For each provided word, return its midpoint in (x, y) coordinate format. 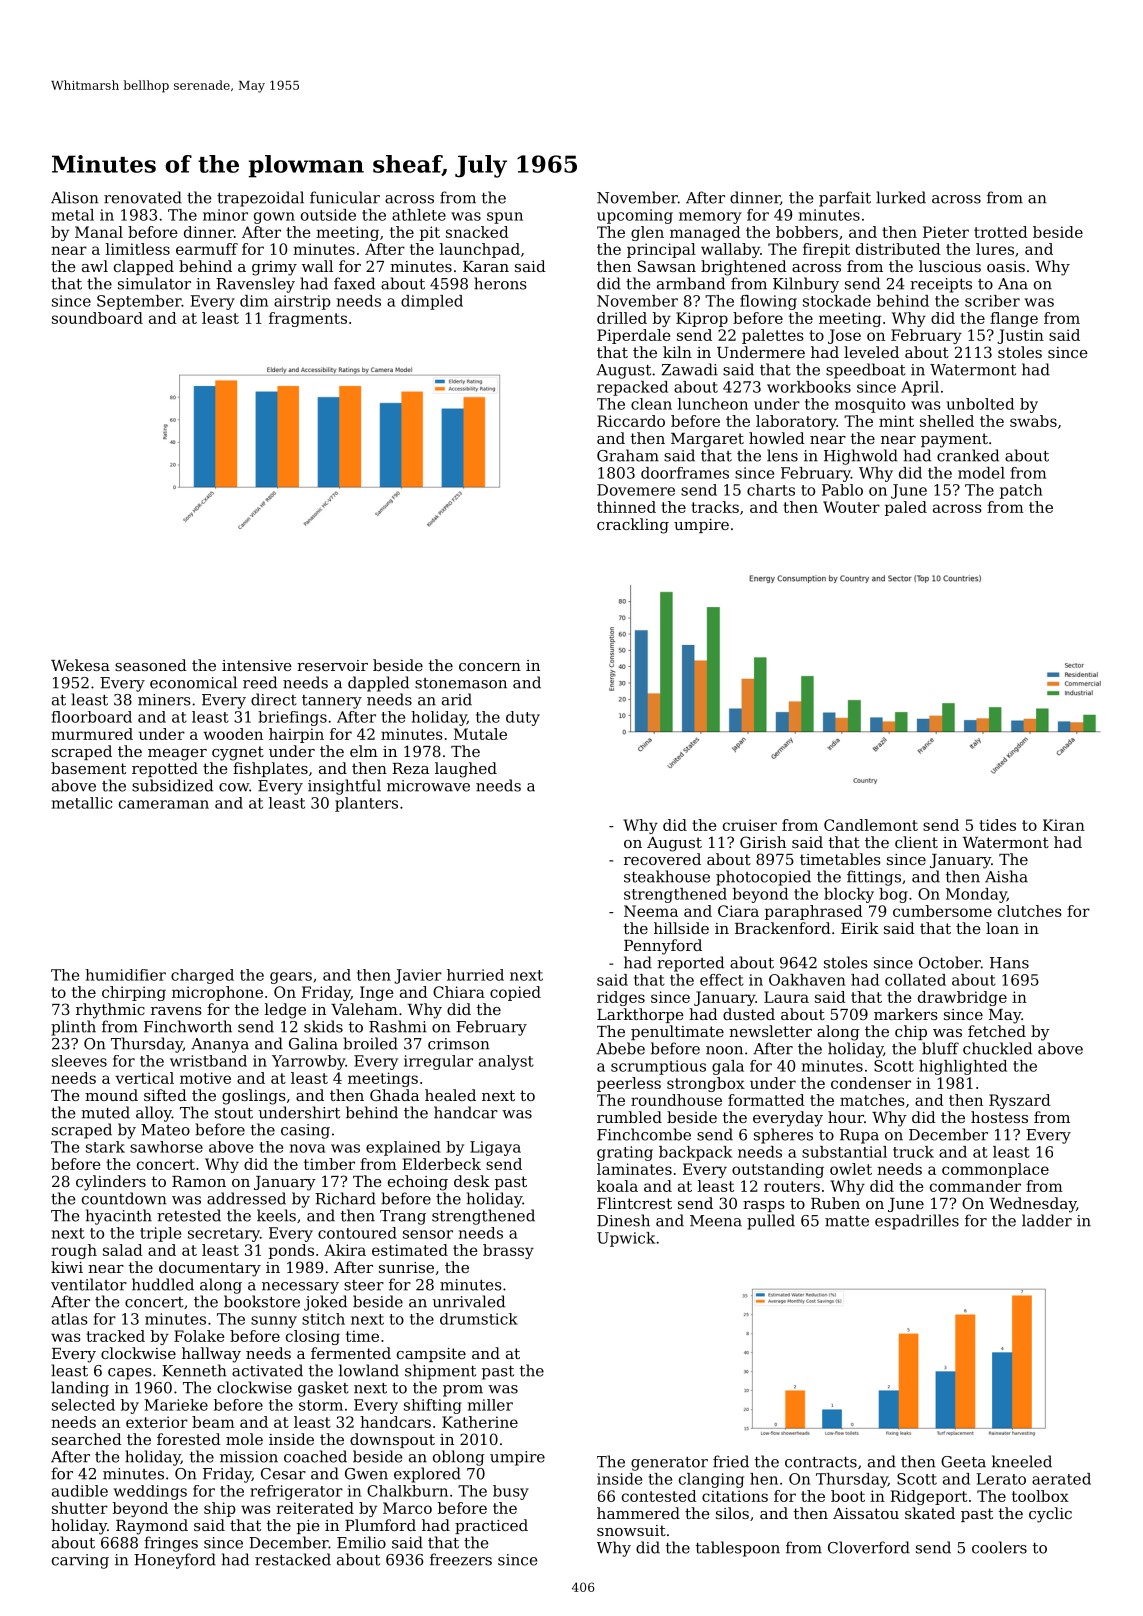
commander (975, 1186)
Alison (75, 197)
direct (274, 699)
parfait (845, 199)
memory (710, 218)
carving (80, 1561)
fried (731, 1461)
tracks (715, 507)
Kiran (1064, 825)
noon (724, 1050)
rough (74, 1251)
